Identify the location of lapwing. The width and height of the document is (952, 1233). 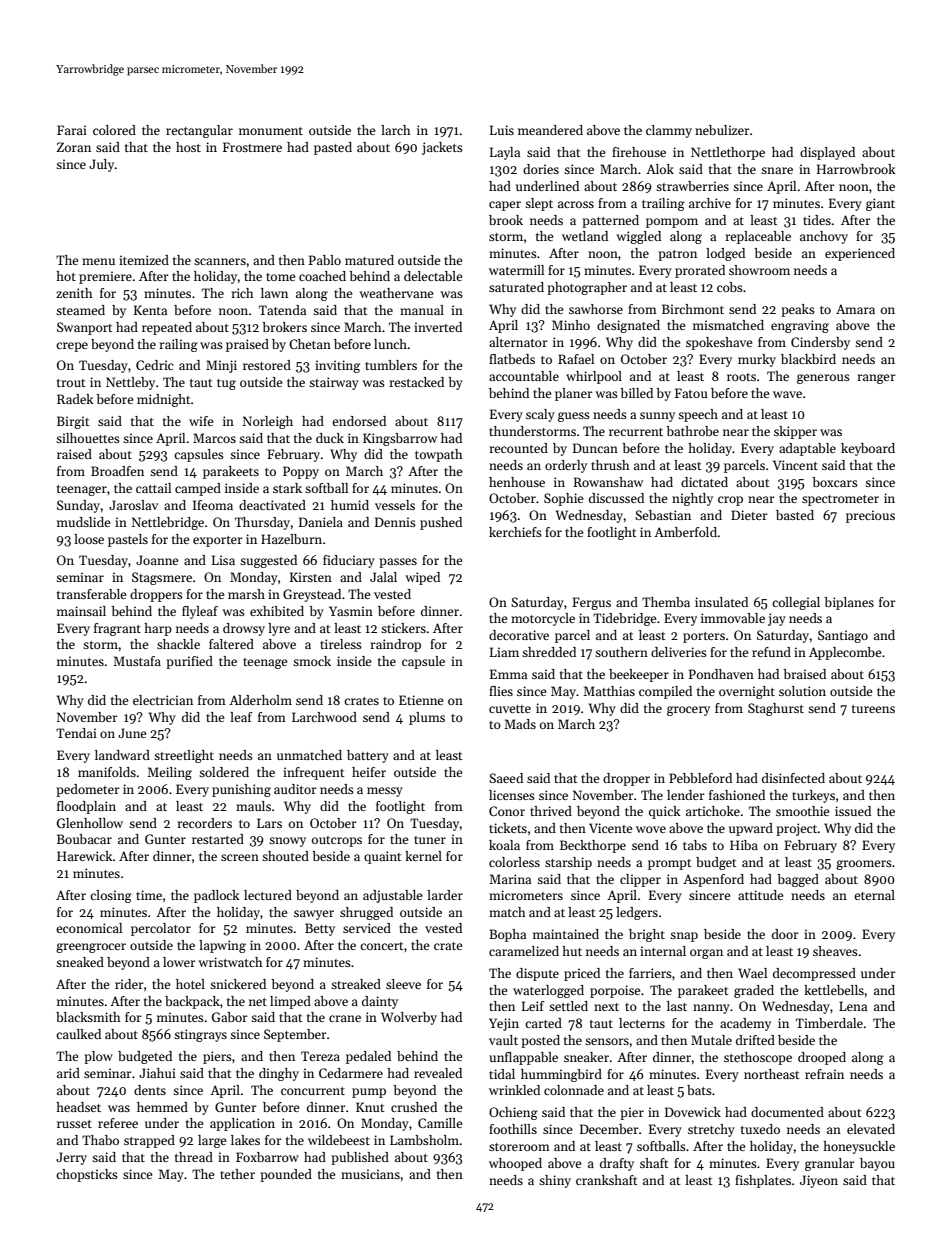
(222, 946).
